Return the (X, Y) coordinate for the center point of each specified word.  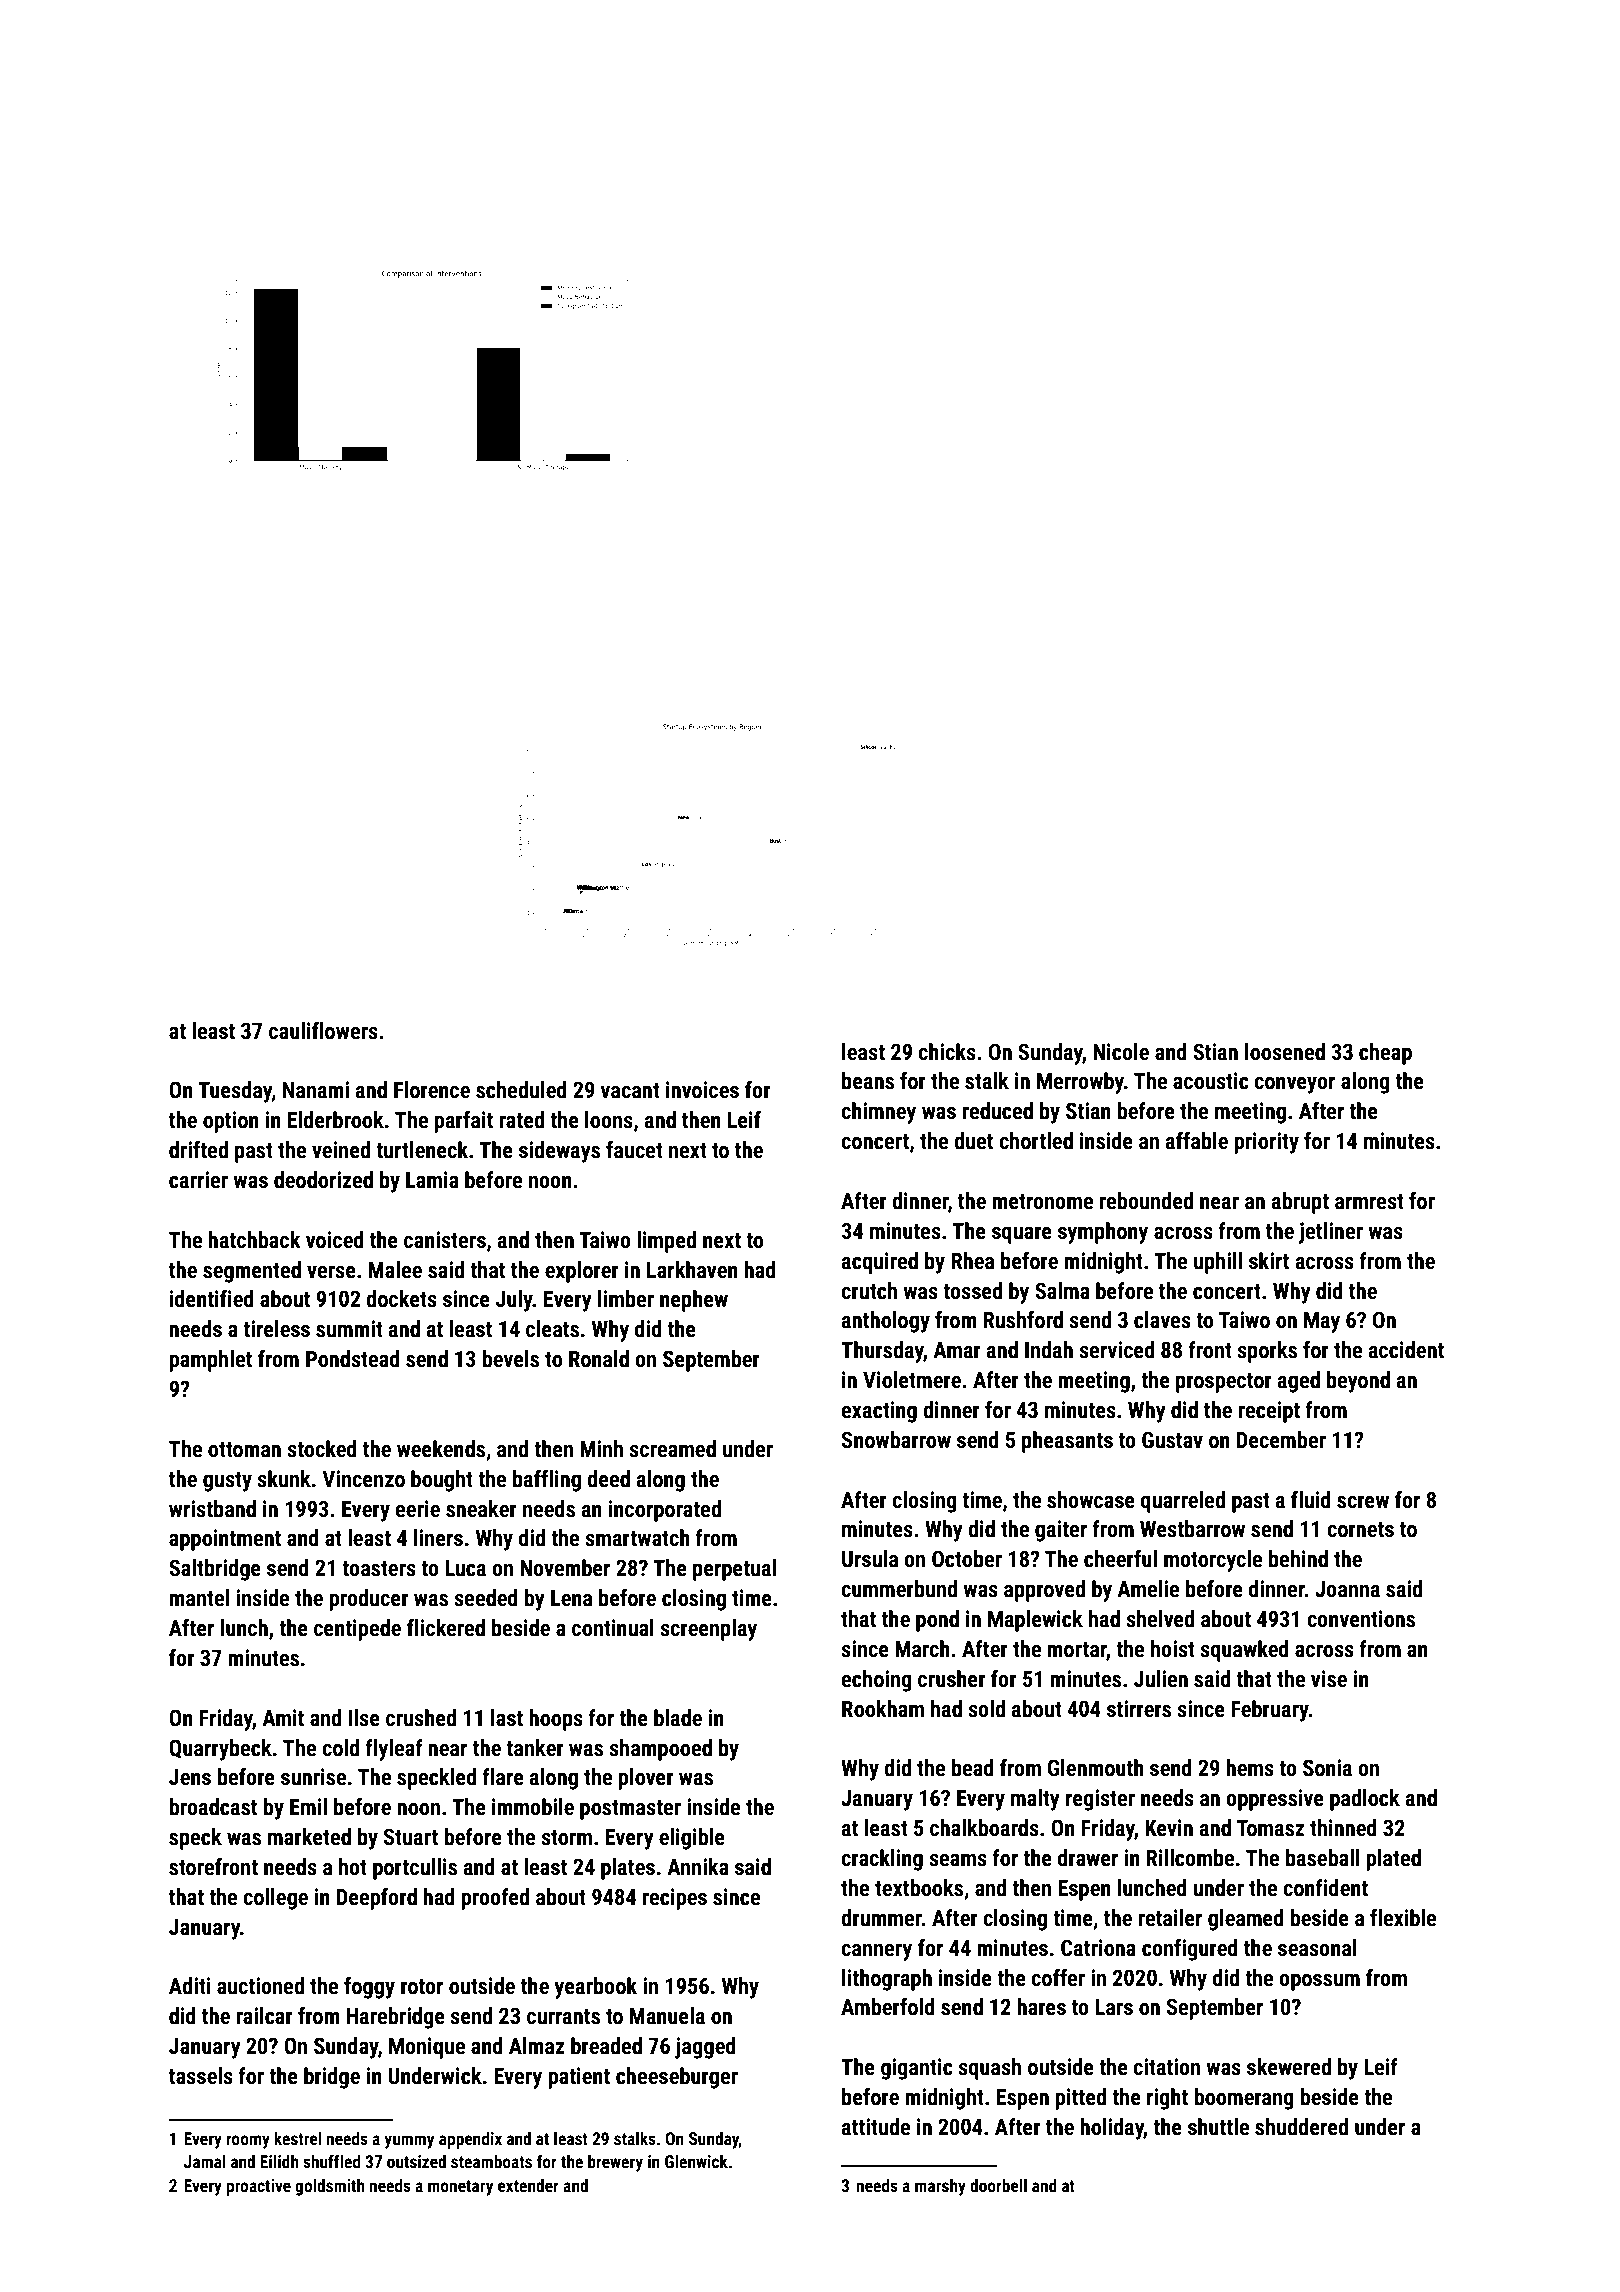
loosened (1285, 1052)
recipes (674, 1899)
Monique (427, 2048)
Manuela (667, 2016)
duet (973, 1141)
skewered (1289, 2067)
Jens (190, 1777)
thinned (1343, 1828)
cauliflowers (323, 1031)
